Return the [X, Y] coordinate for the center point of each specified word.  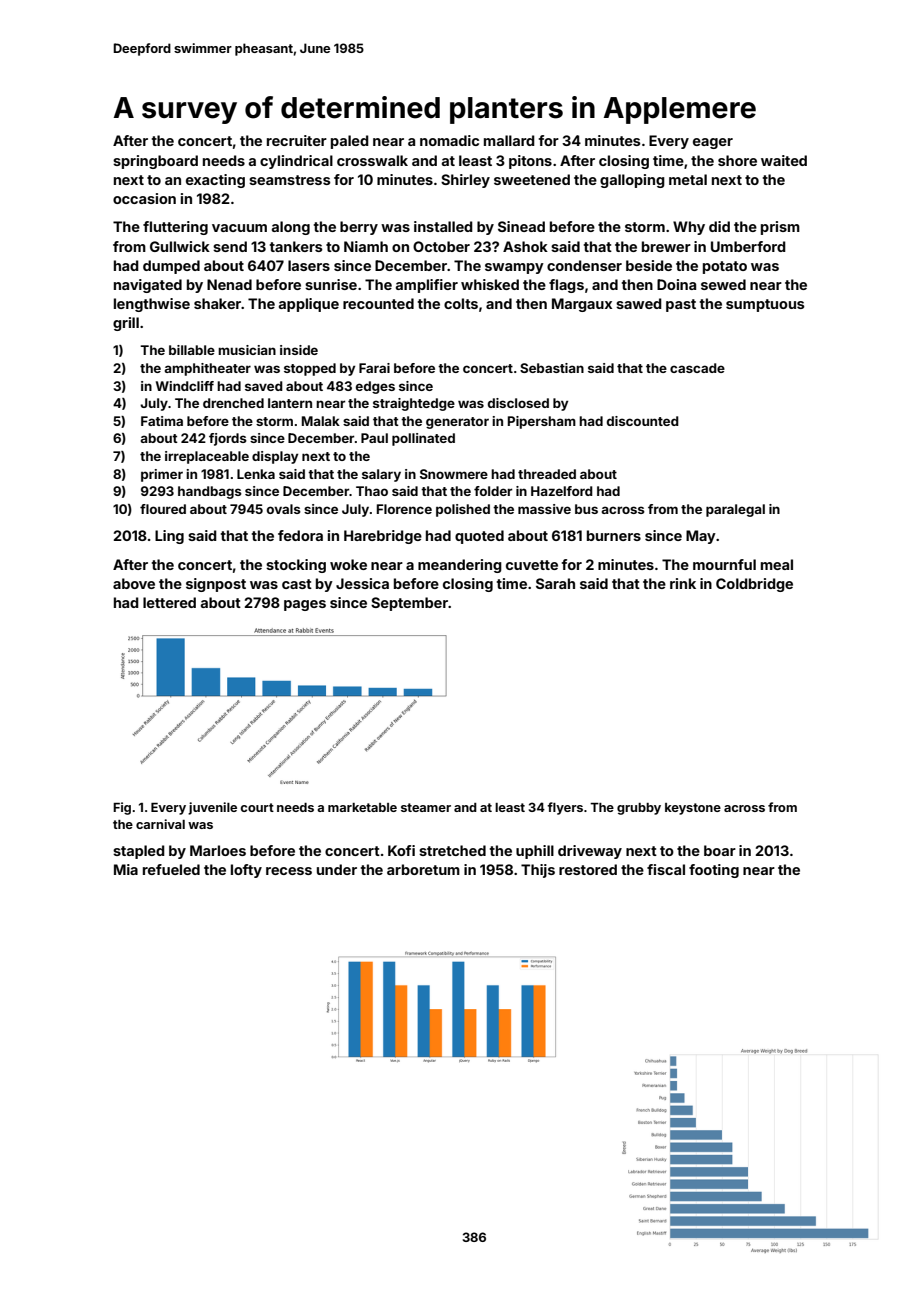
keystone [693, 809]
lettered [169, 602]
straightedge [414, 404]
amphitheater [207, 369]
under [337, 869]
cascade [697, 368]
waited [784, 160]
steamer [426, 807]
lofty [246, 871]
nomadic [449, 140]
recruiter [297, 140]
